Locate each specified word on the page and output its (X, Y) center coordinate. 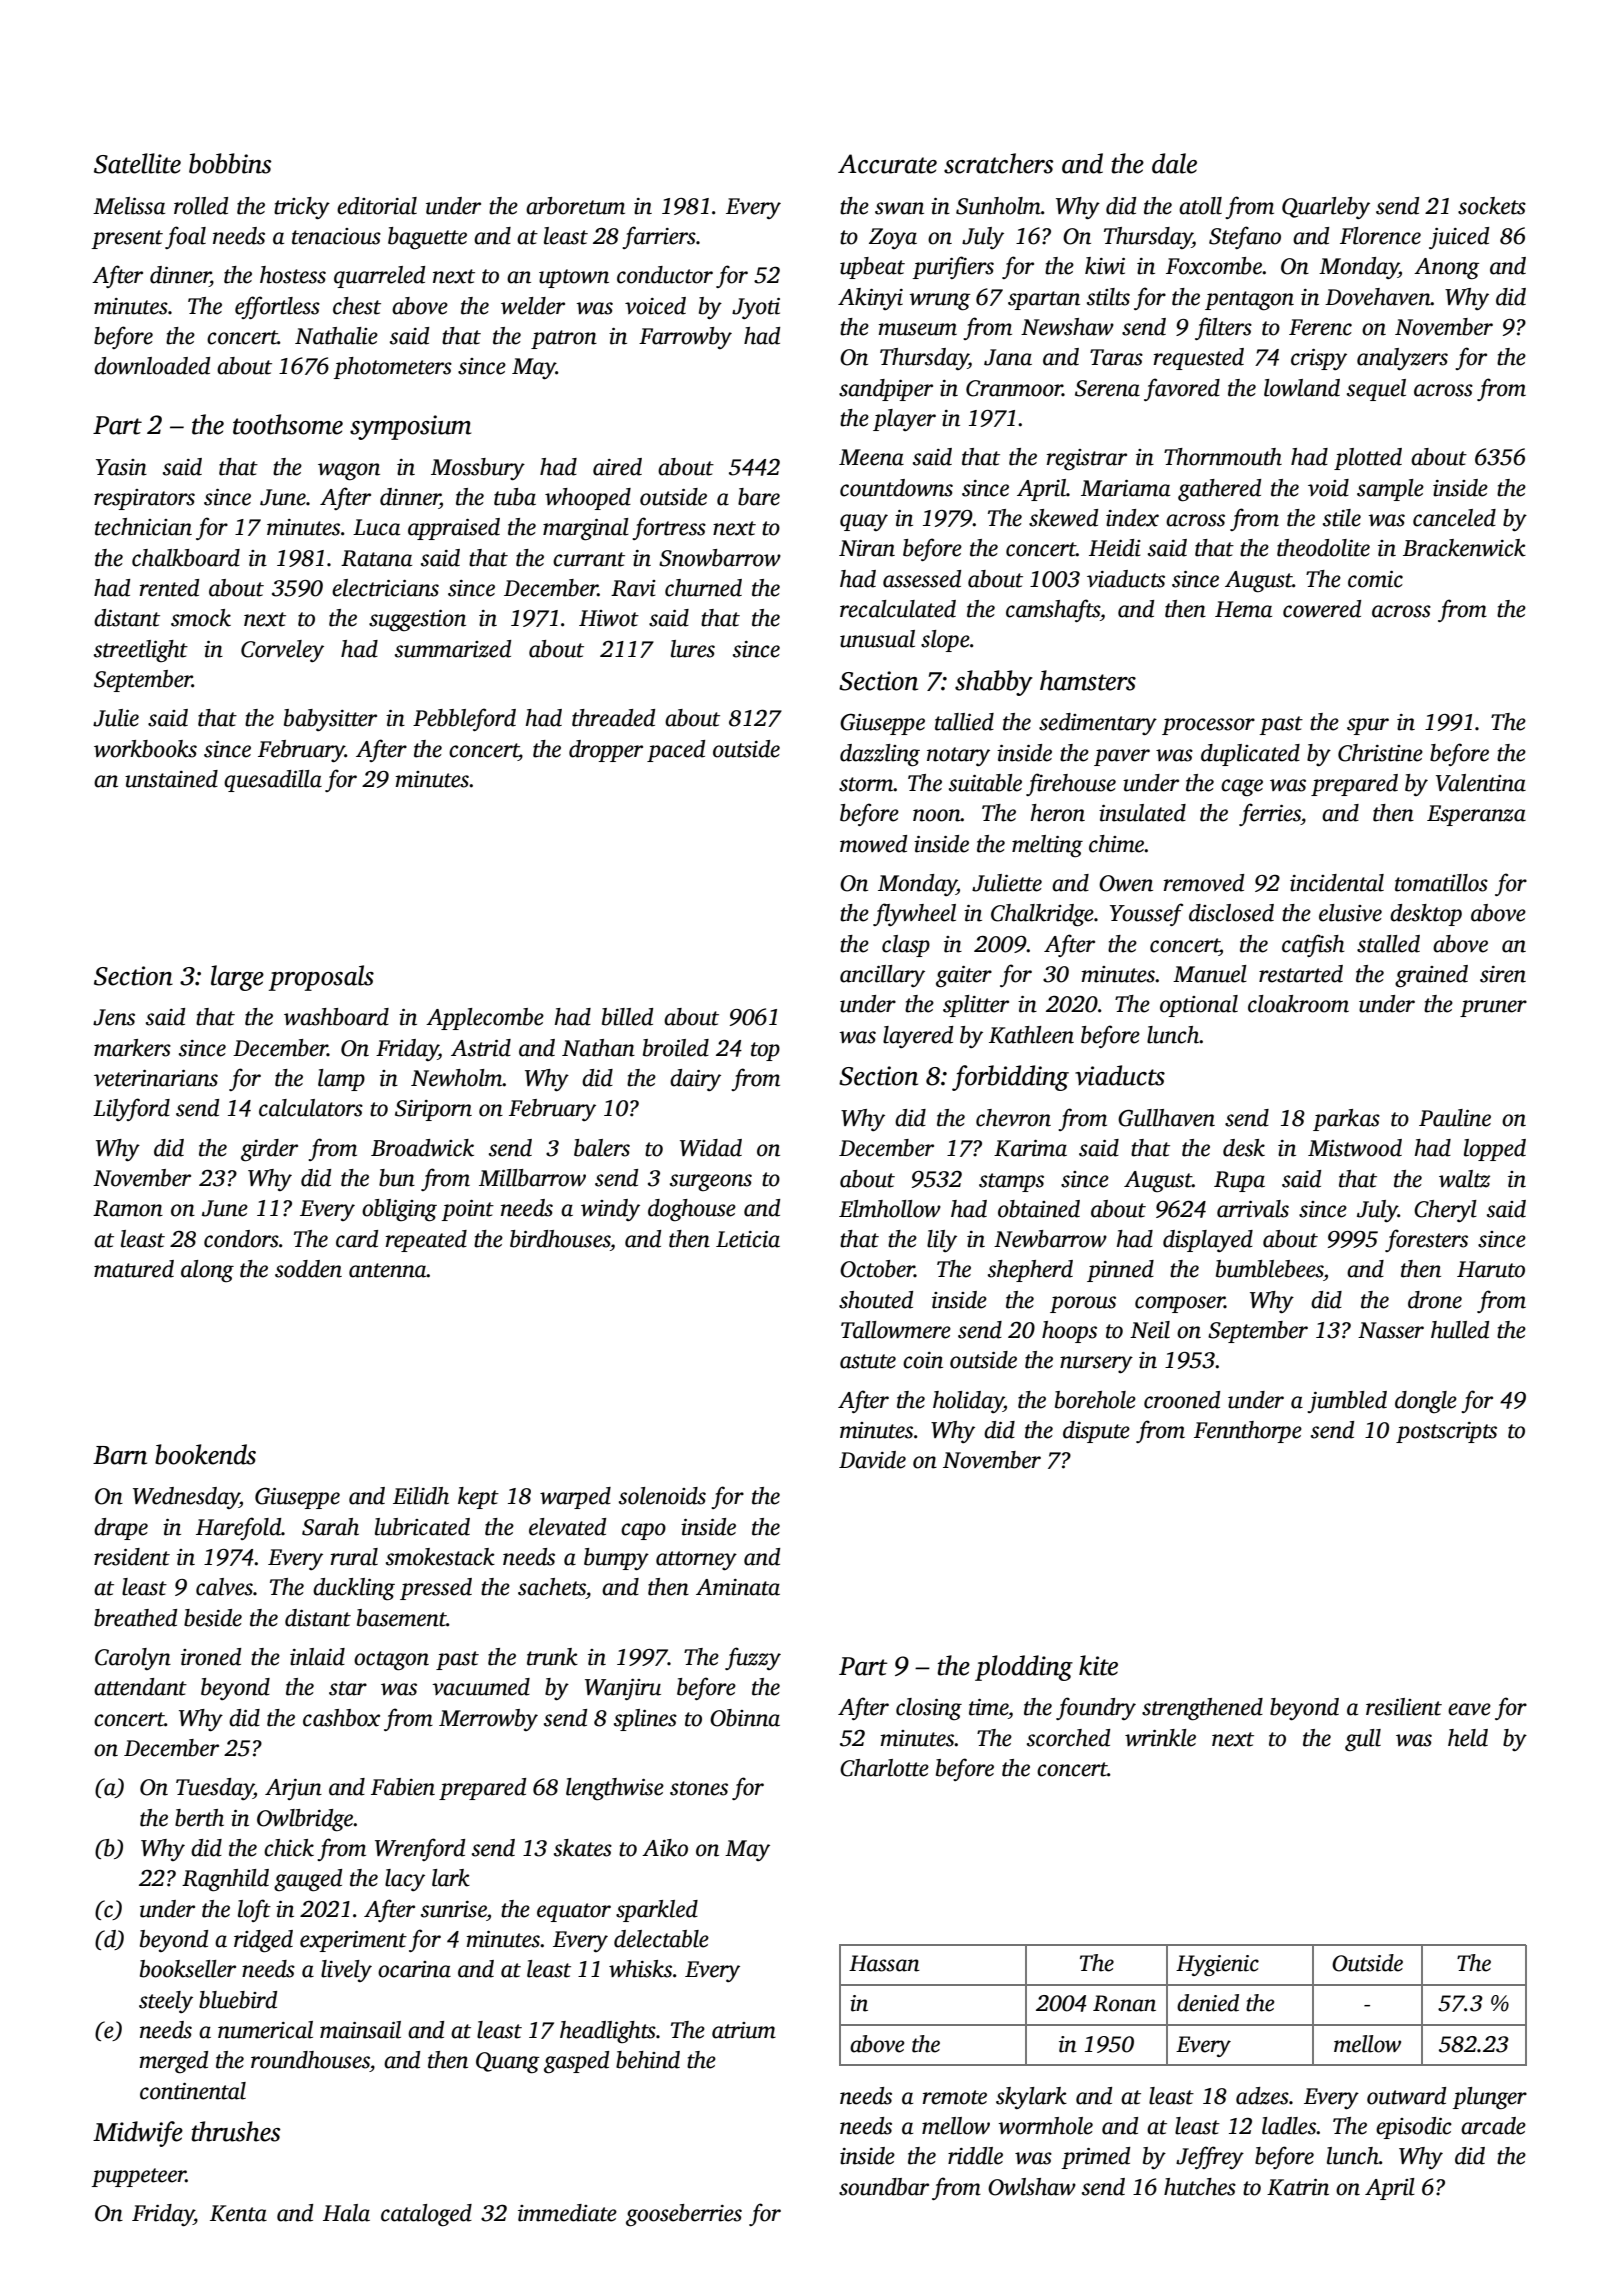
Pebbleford (464, 719)
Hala (346, 2213)
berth (199, 1818)
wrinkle (1160, 1738)
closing (929, 1709)
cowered (1322, 609)
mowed (873, 844)
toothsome (288, 424)
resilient (1404, 1707)
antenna (388, 1270)
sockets (1492, 206)
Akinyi (870, 299)
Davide (872, 1460)
